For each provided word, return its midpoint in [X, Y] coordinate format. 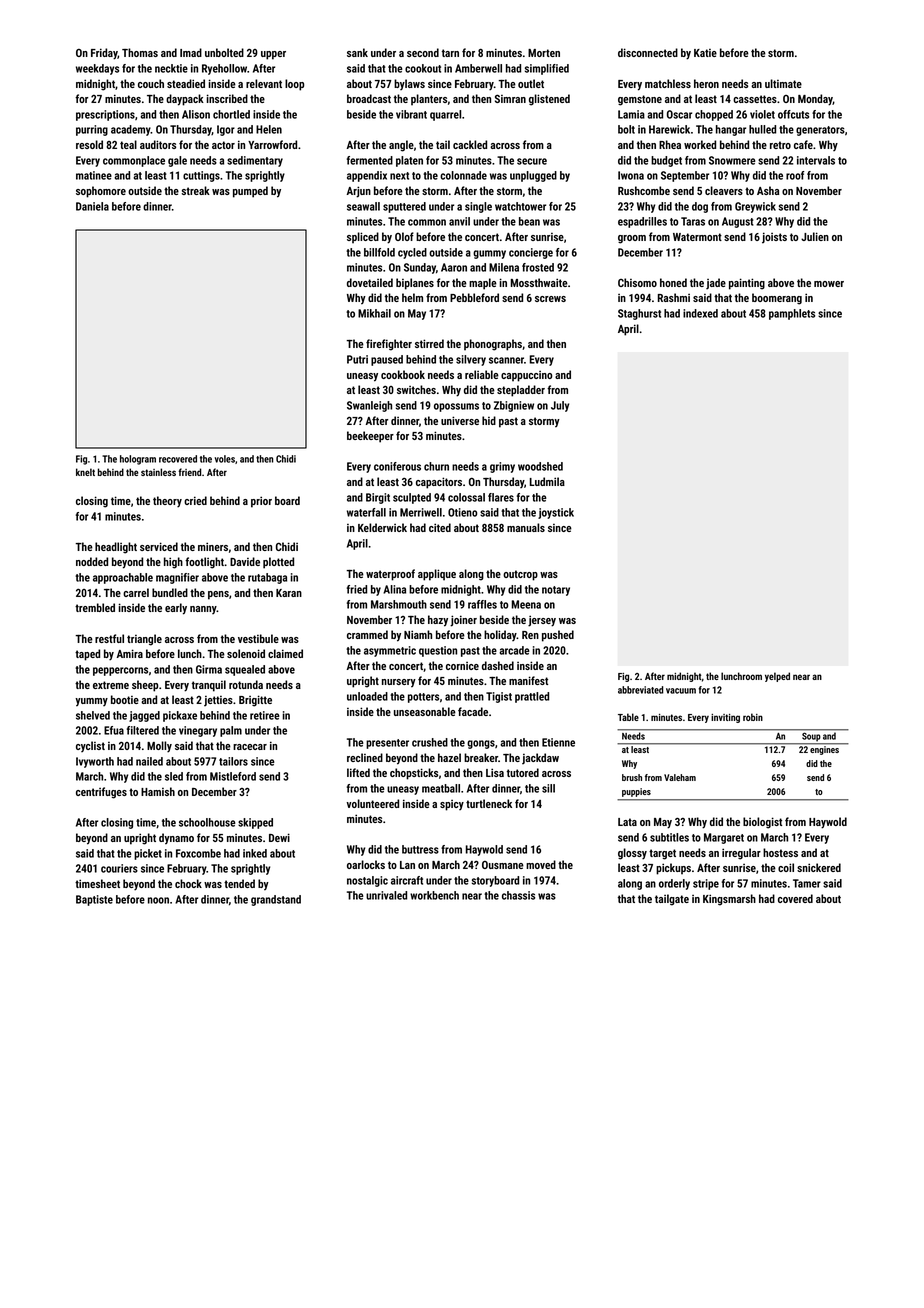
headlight [116, 548]
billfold [379, 252]
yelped [777, 677]
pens [218, 595]
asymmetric [390, 651]
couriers [119, 868]
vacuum [681, 691]
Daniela [92, 206]
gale [177, 161]
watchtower [520, 206]
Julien [815, 236]
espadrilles [642, 222]
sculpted [412, 498]
